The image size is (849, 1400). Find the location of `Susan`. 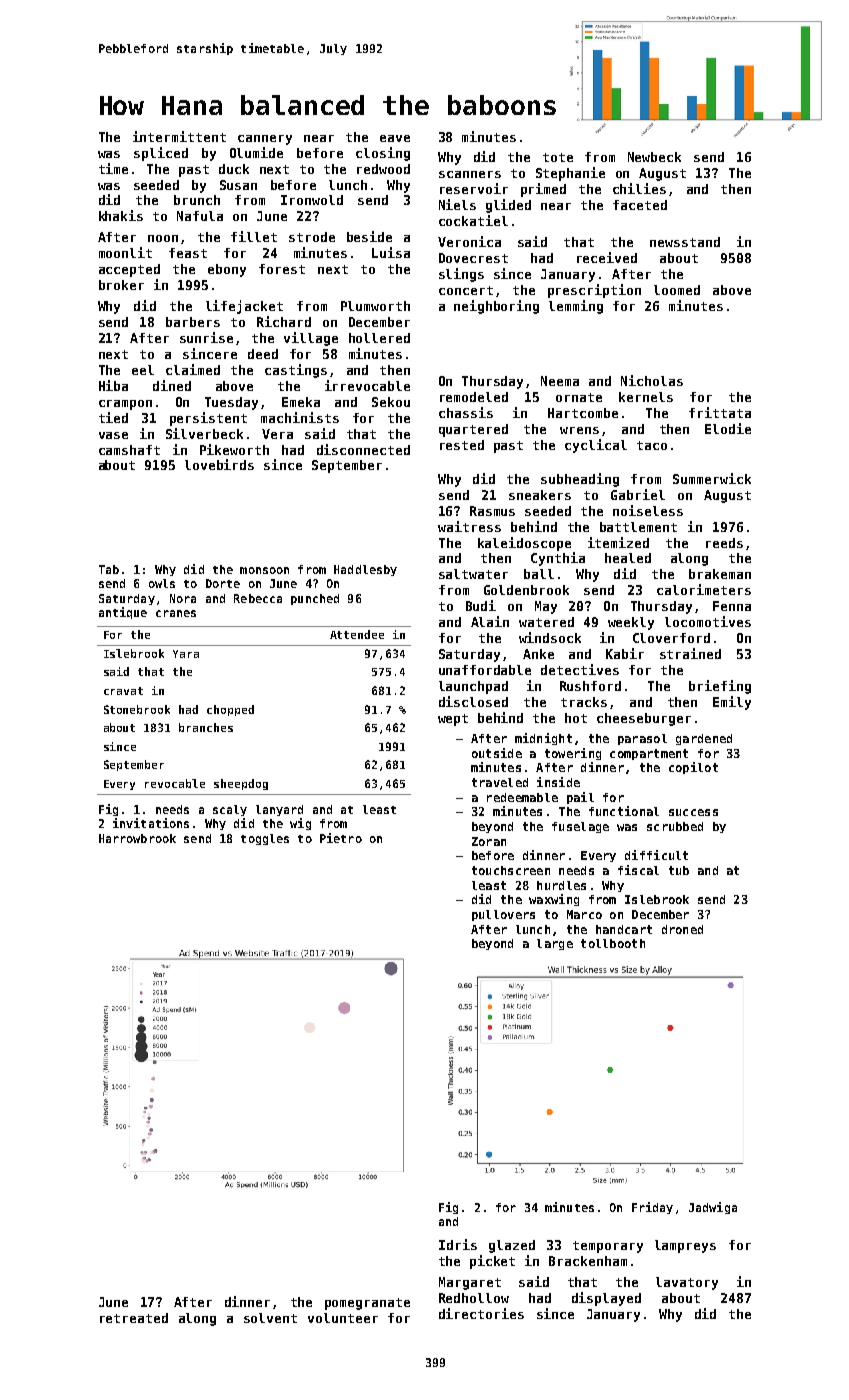

Susan is located at coordinates (238, 185).
